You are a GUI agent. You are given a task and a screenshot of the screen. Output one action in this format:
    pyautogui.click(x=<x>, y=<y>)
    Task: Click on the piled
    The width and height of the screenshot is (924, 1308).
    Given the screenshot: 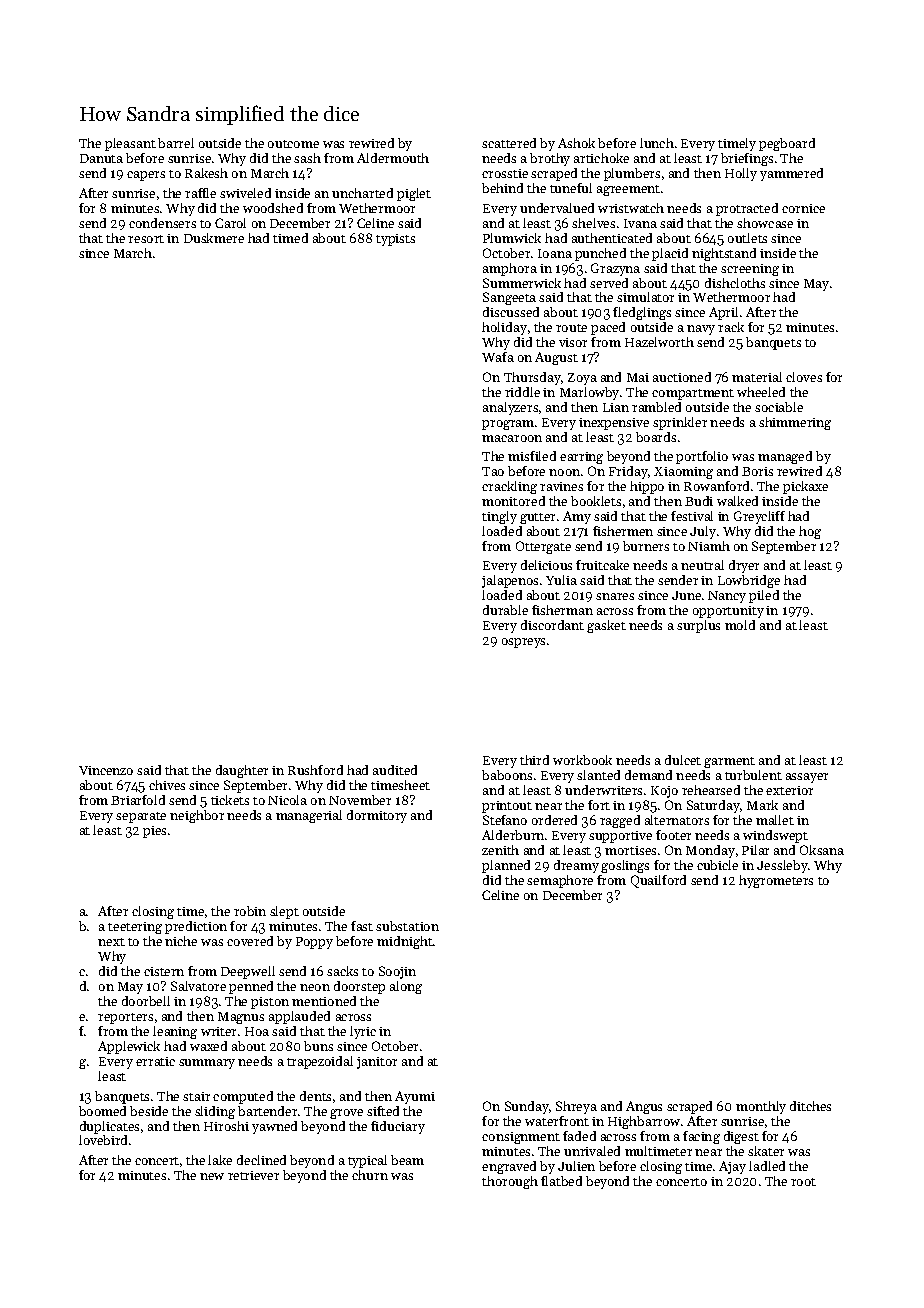 What is the action you would take?
    pyautogui.click(x=764, y=596)
